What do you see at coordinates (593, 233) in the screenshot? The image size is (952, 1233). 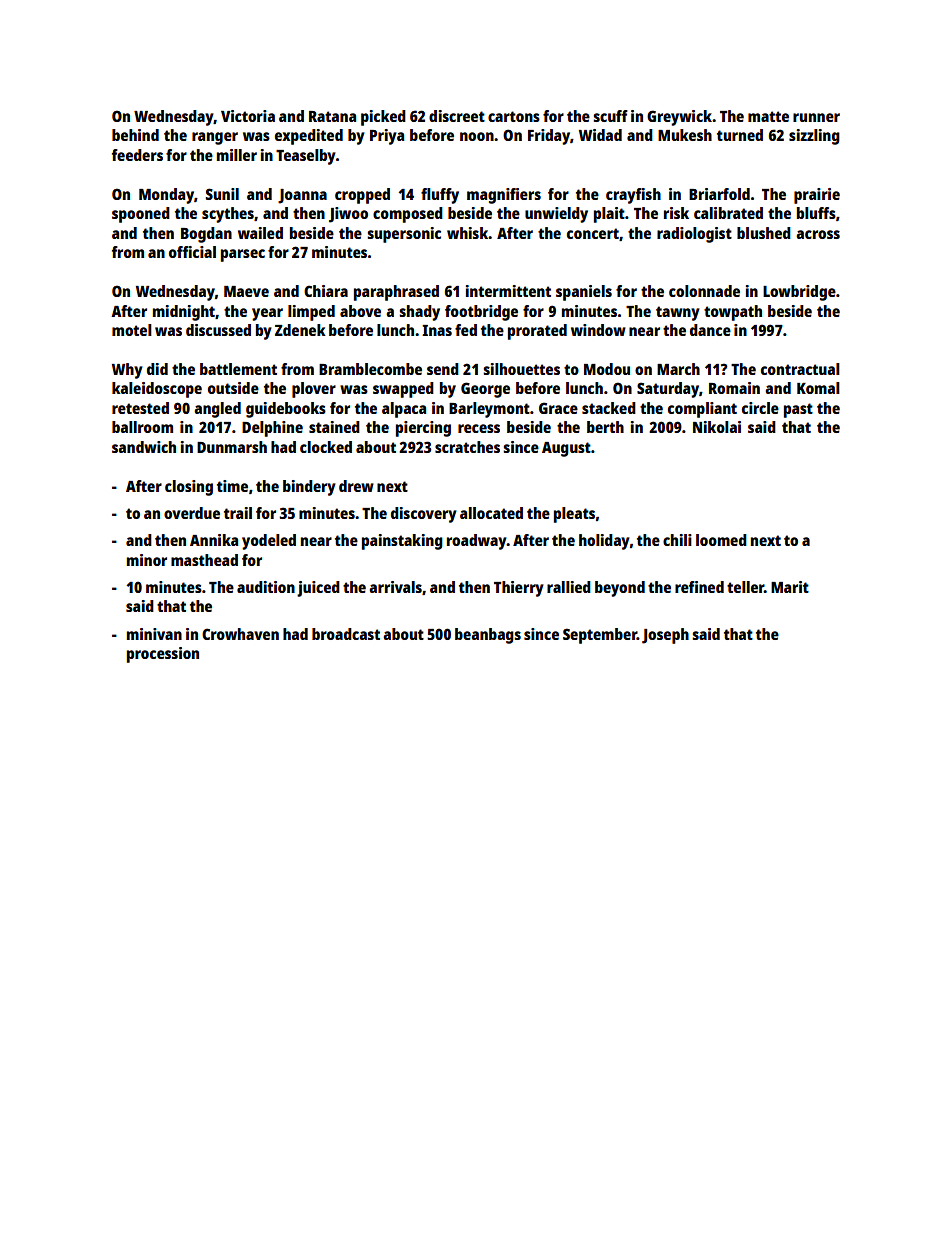 I see `concert` at bounding box center [593, 233].
